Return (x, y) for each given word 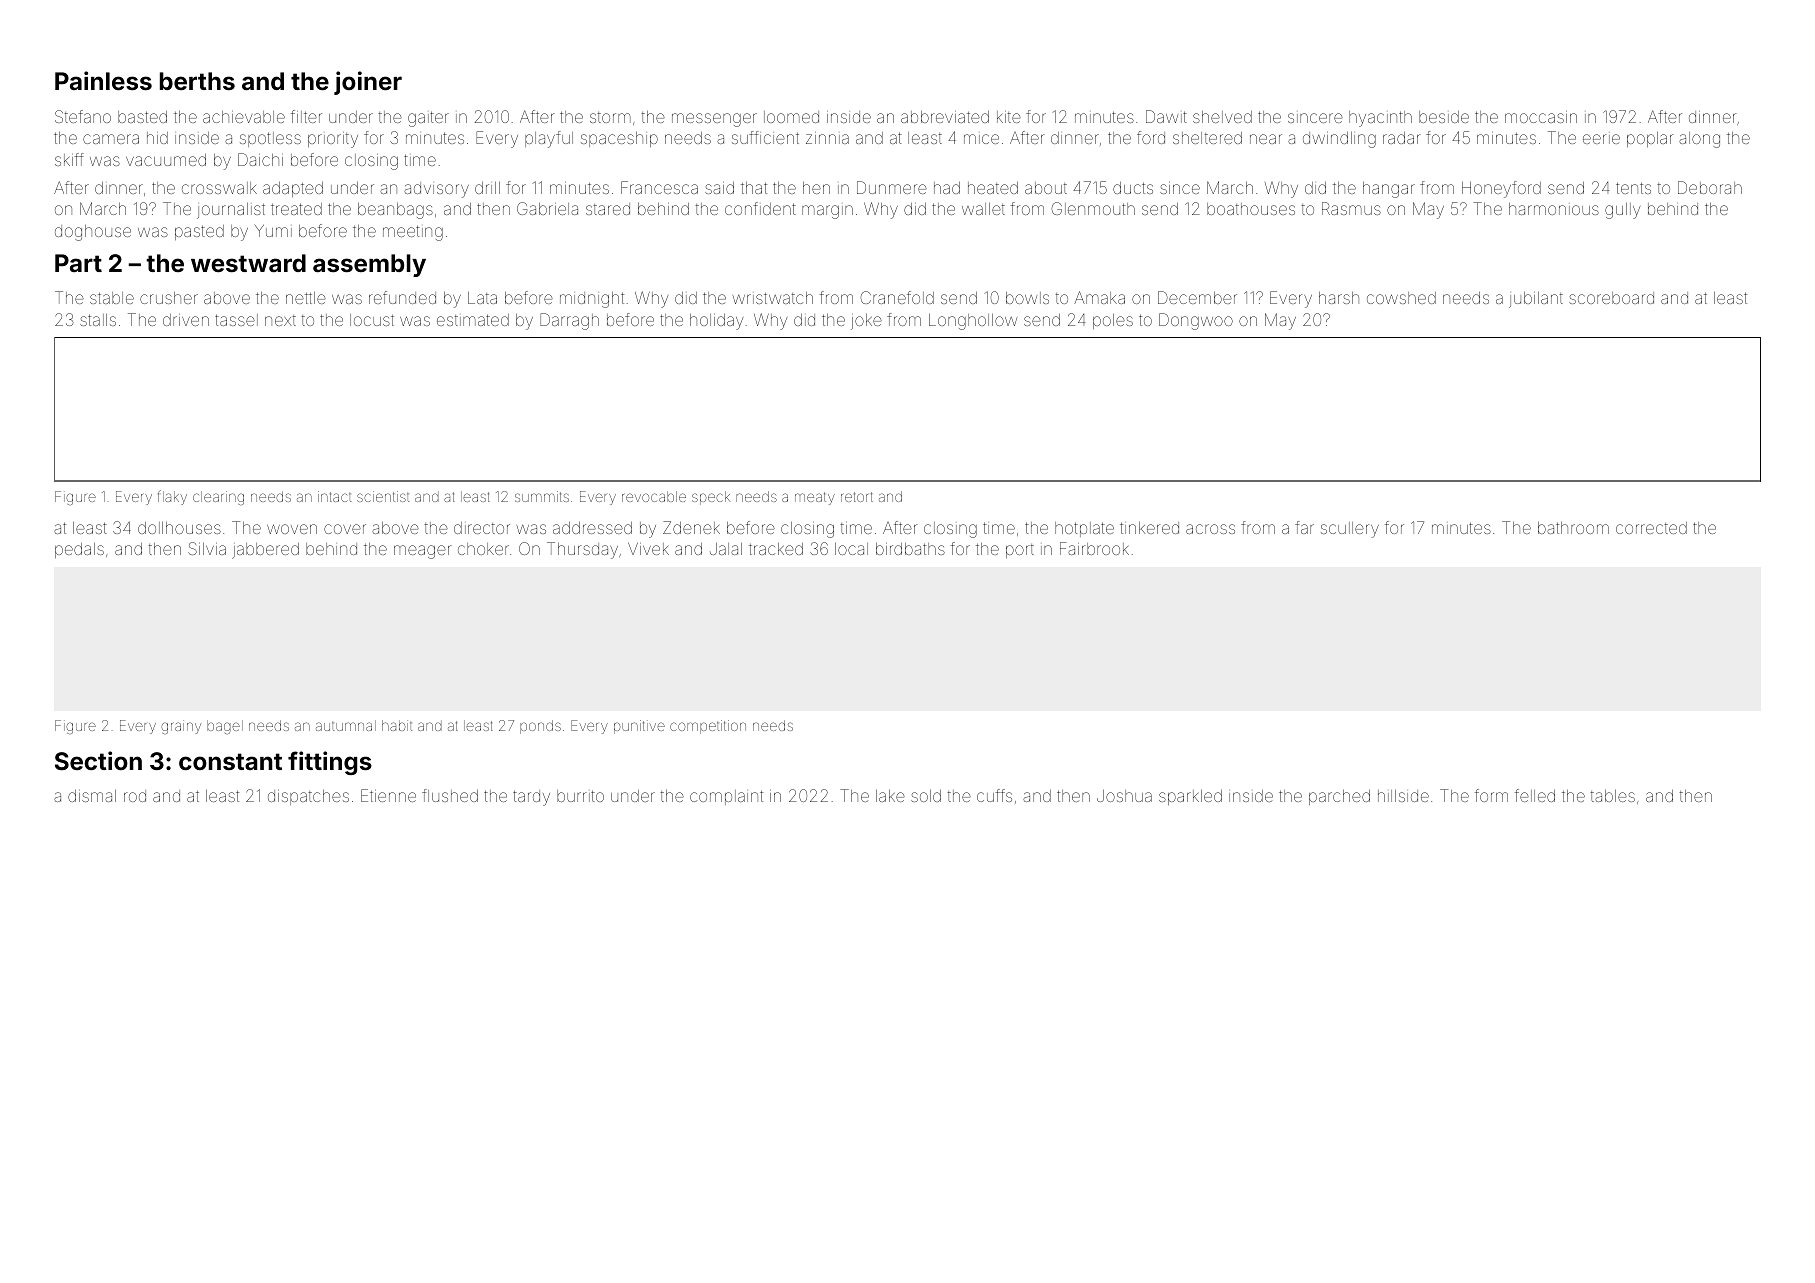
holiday (716, 322)
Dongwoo (1196, 321)
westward (248, 263)
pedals (79, 550)
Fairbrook (1094, 548)
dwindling (1339, 140)
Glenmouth (1093, 208)
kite (1009, 117)
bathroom (1573, 528)
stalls (98, 320)
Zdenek (691, 527)
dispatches (308, 797)
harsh (1339, 298)
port (1020, 551)
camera (111, 139)
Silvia (207, 548)
